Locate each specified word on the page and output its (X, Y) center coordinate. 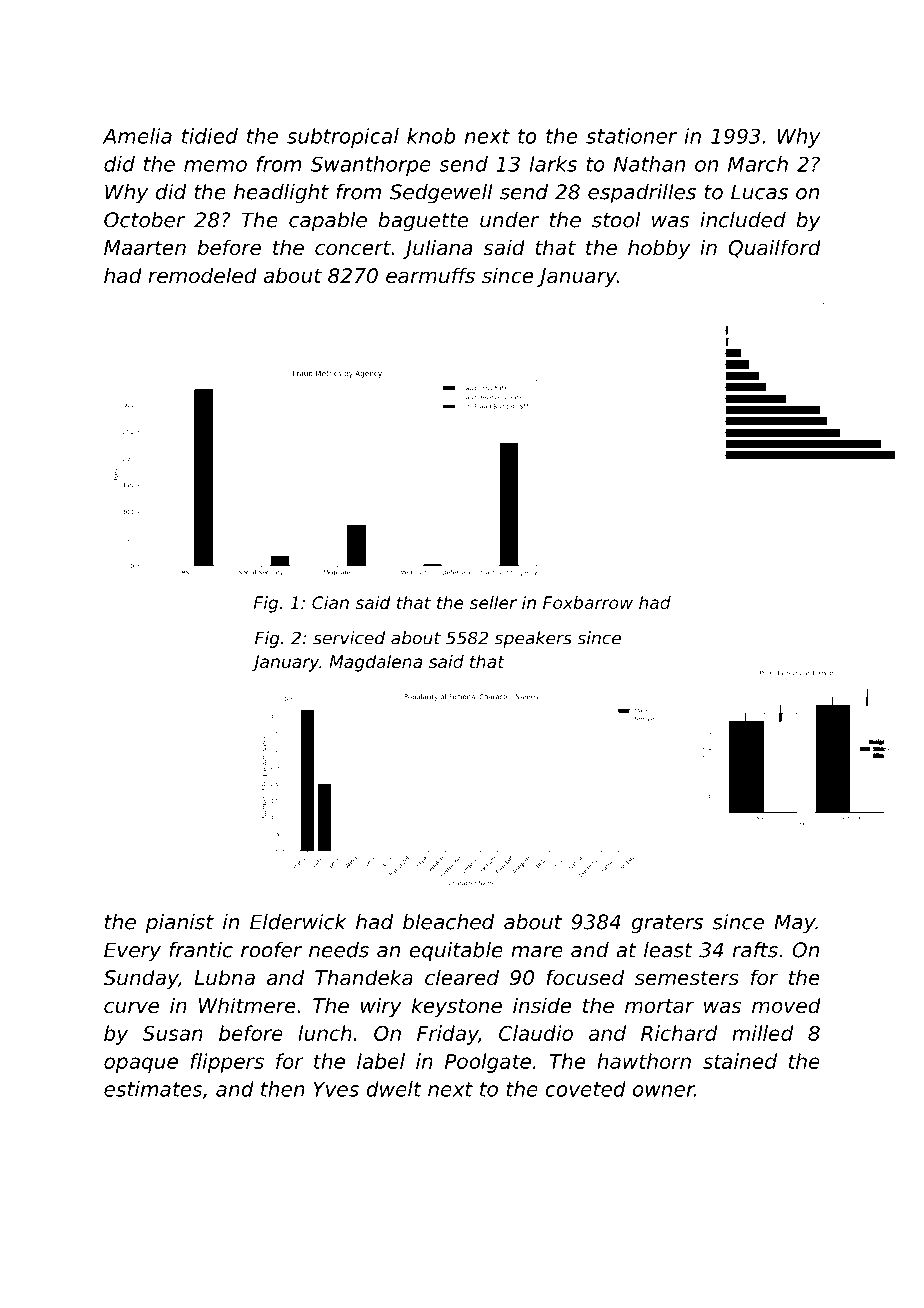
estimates (153, 1089)
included (743, 220)
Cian (330, 602)
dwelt (394, 1089)
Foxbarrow (588, 602)
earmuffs (430, 275)
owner (664, 1091)
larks (553, 164)
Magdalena (375, 663)
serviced (349, 638)
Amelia (137, 136)
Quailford (774, 248)
